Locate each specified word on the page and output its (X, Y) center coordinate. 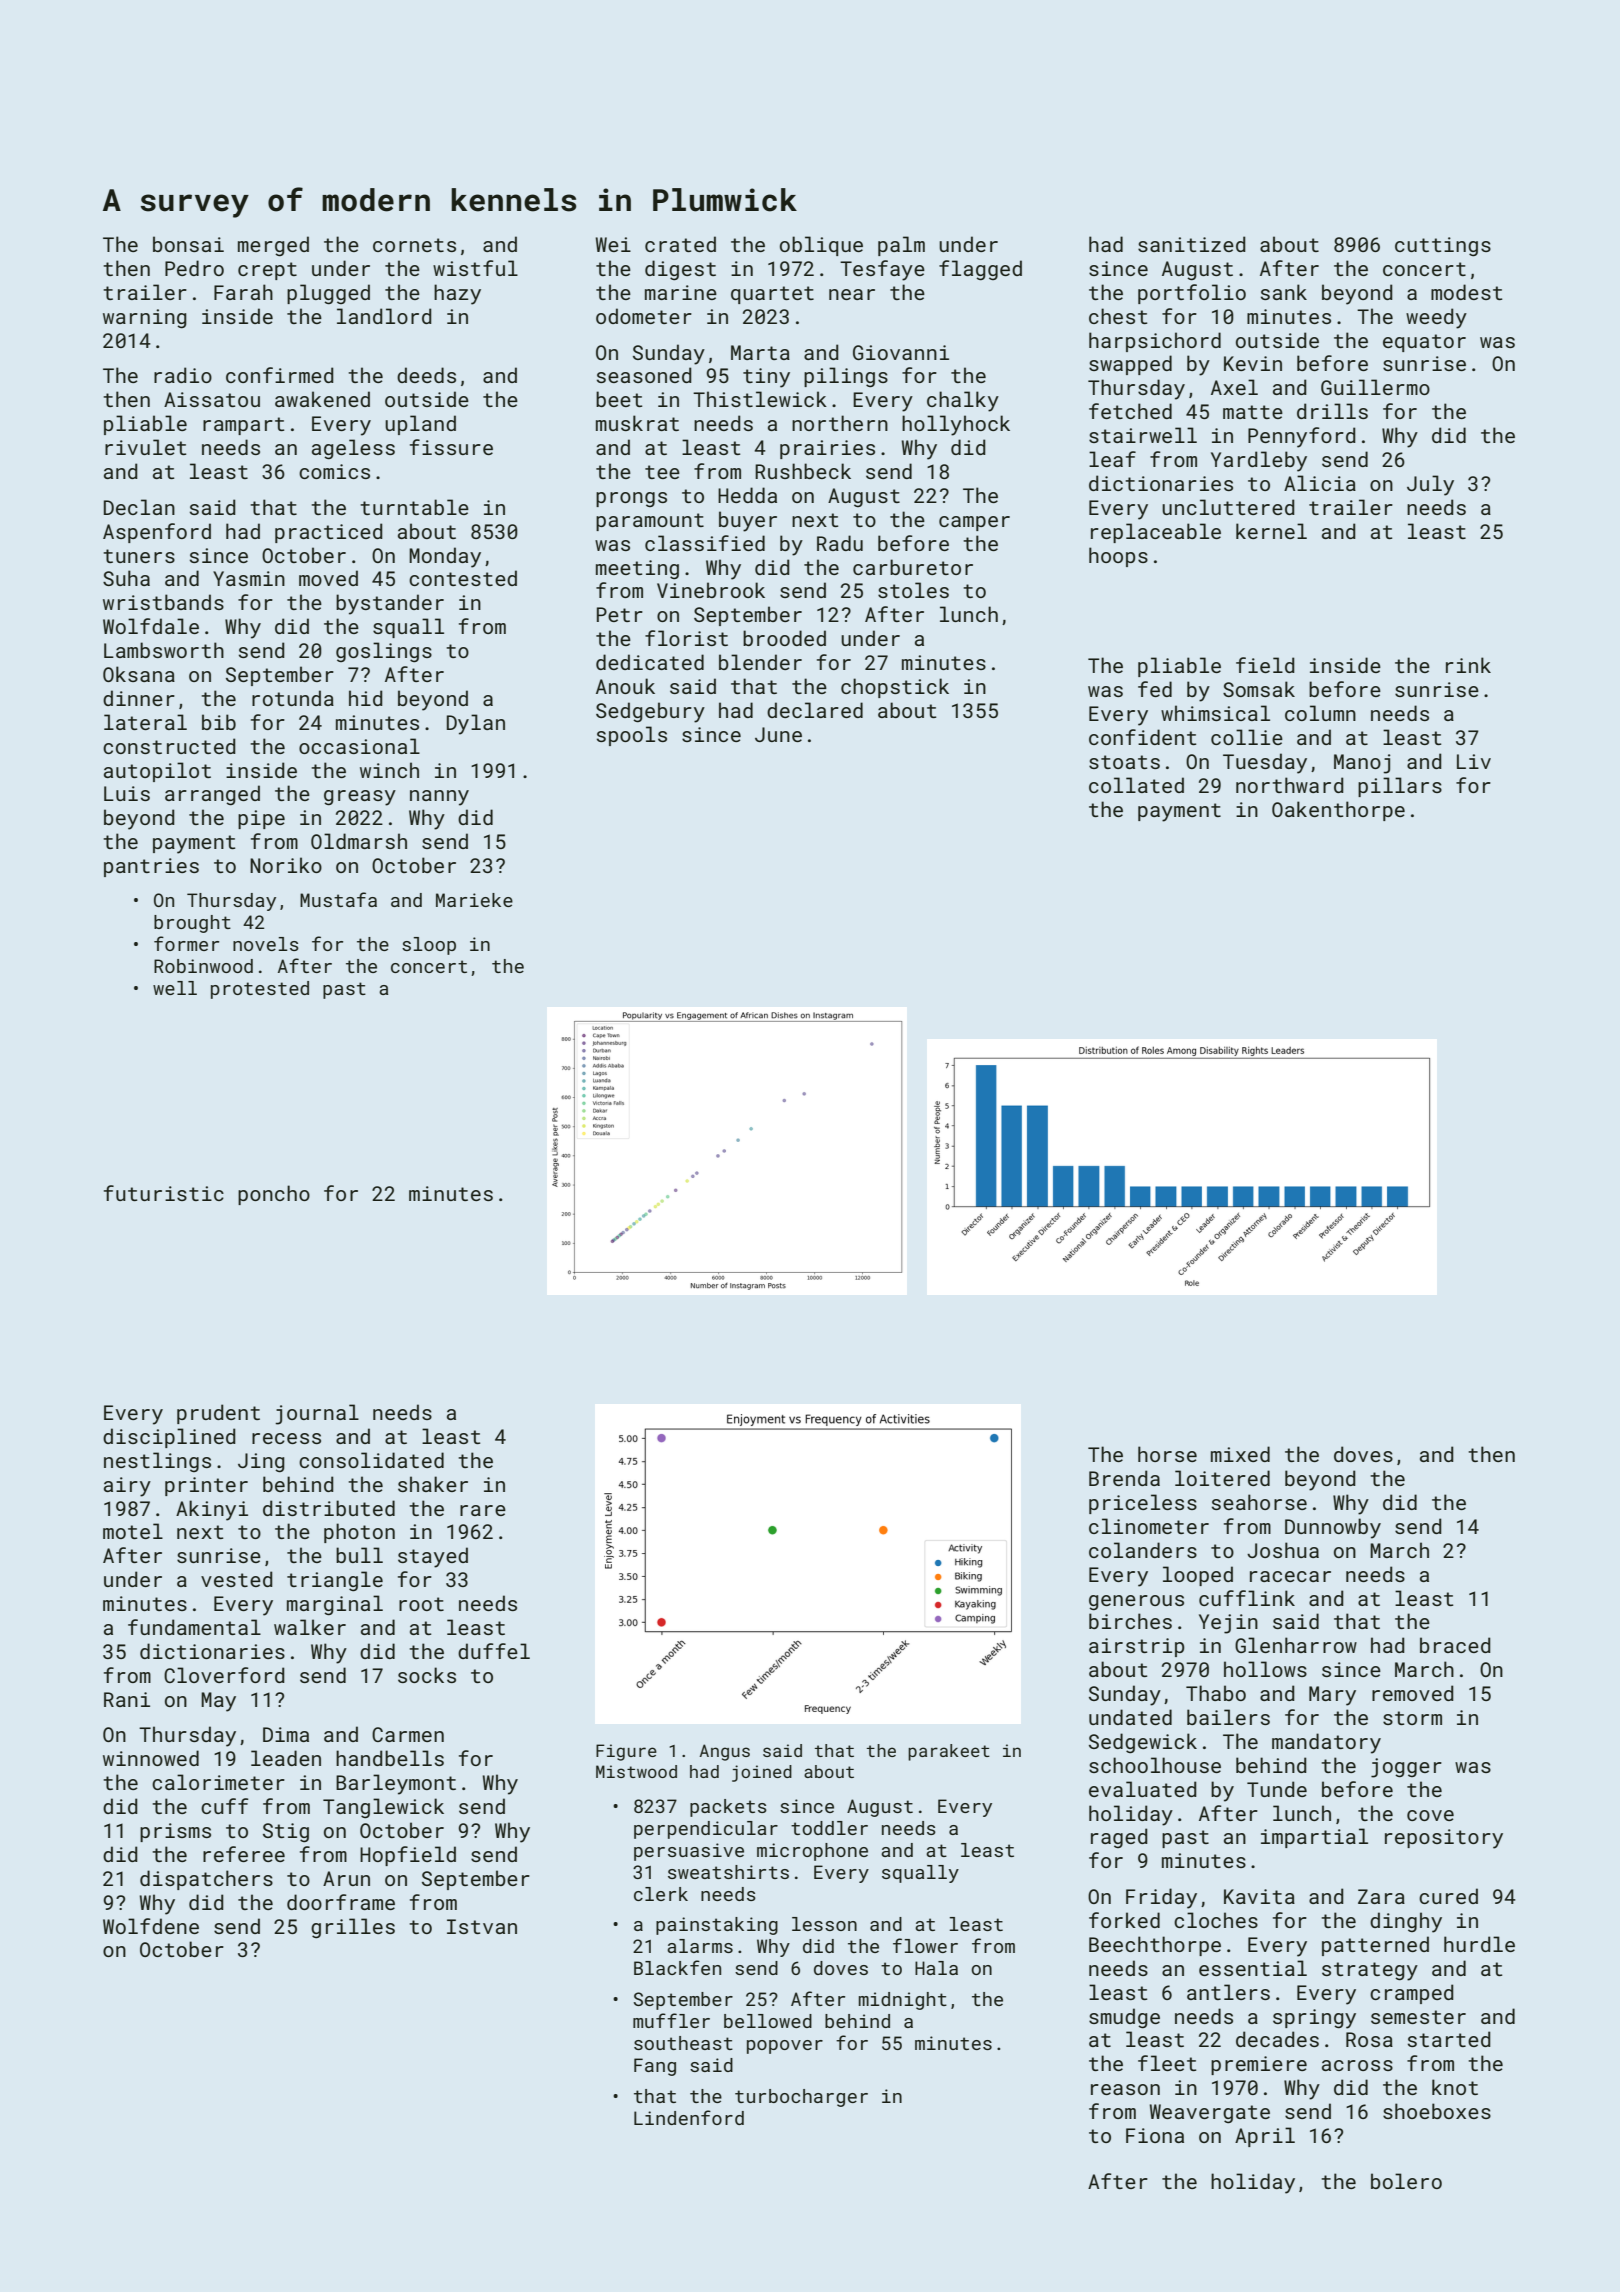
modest (1466, 292)
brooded (784, 638)
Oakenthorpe (1338, 811)
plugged (328, 294)
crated (680, 244)
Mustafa (338, 899)
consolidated (371, 1460)
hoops (1118, 557)
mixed (1240, 1454)
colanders (1143, 1550)
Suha (126, 578)
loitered (1222, 1478)
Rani (127, 1699)
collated (1136, 785)
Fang (655, 2067)
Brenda (1124, 1478)
